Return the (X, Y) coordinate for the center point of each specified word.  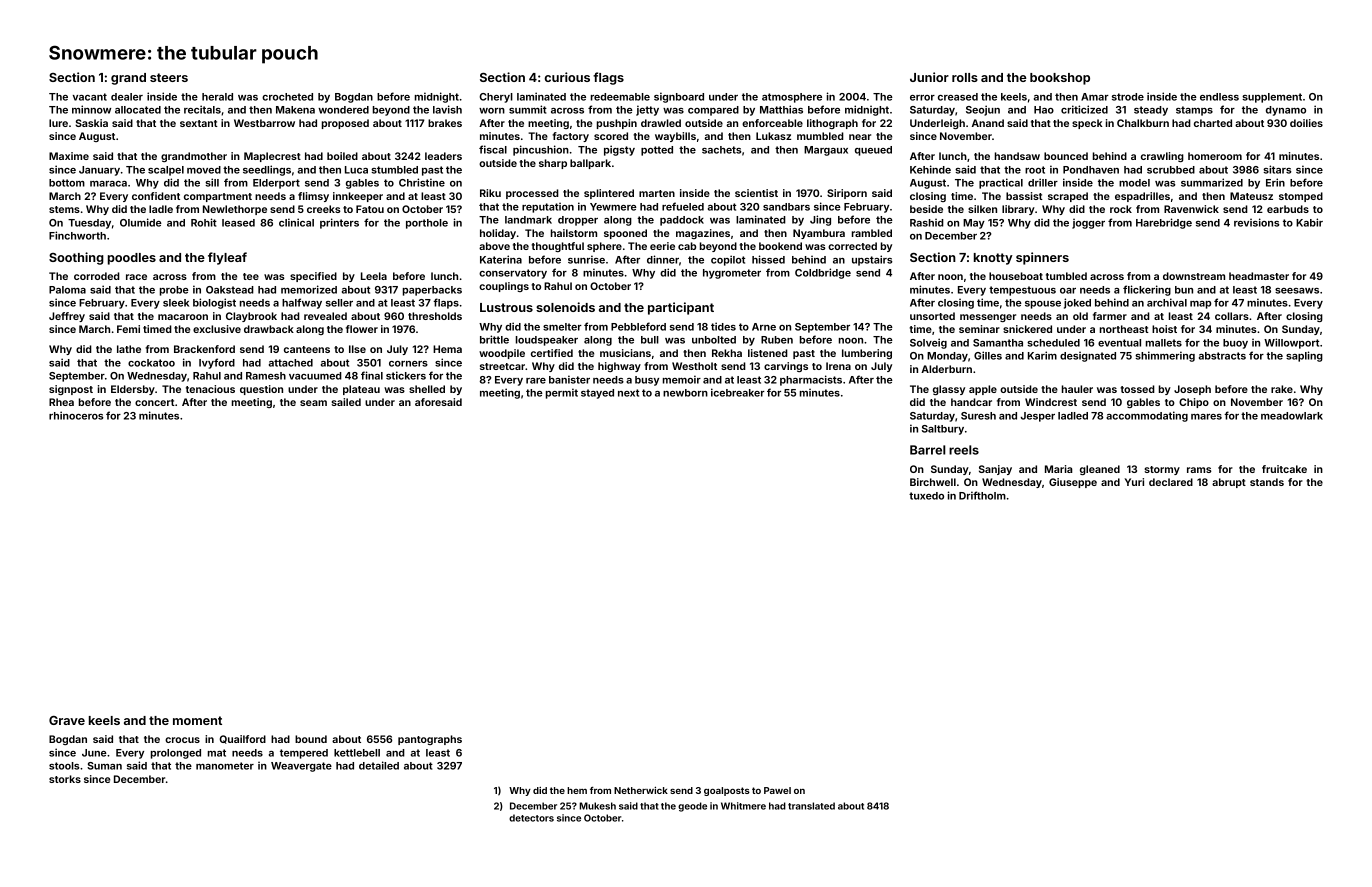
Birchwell (933, 482)
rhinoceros (76, 415)
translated (811, 806)
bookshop (1060, 79)
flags (608, 78)
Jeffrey (67, 317)
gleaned (1100, 470)
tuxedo (926, 496)
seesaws (1297, 291)
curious (567, 77)
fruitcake (1284, 469)
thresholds (435, 316)
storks (65, 779)
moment (197, 720)
